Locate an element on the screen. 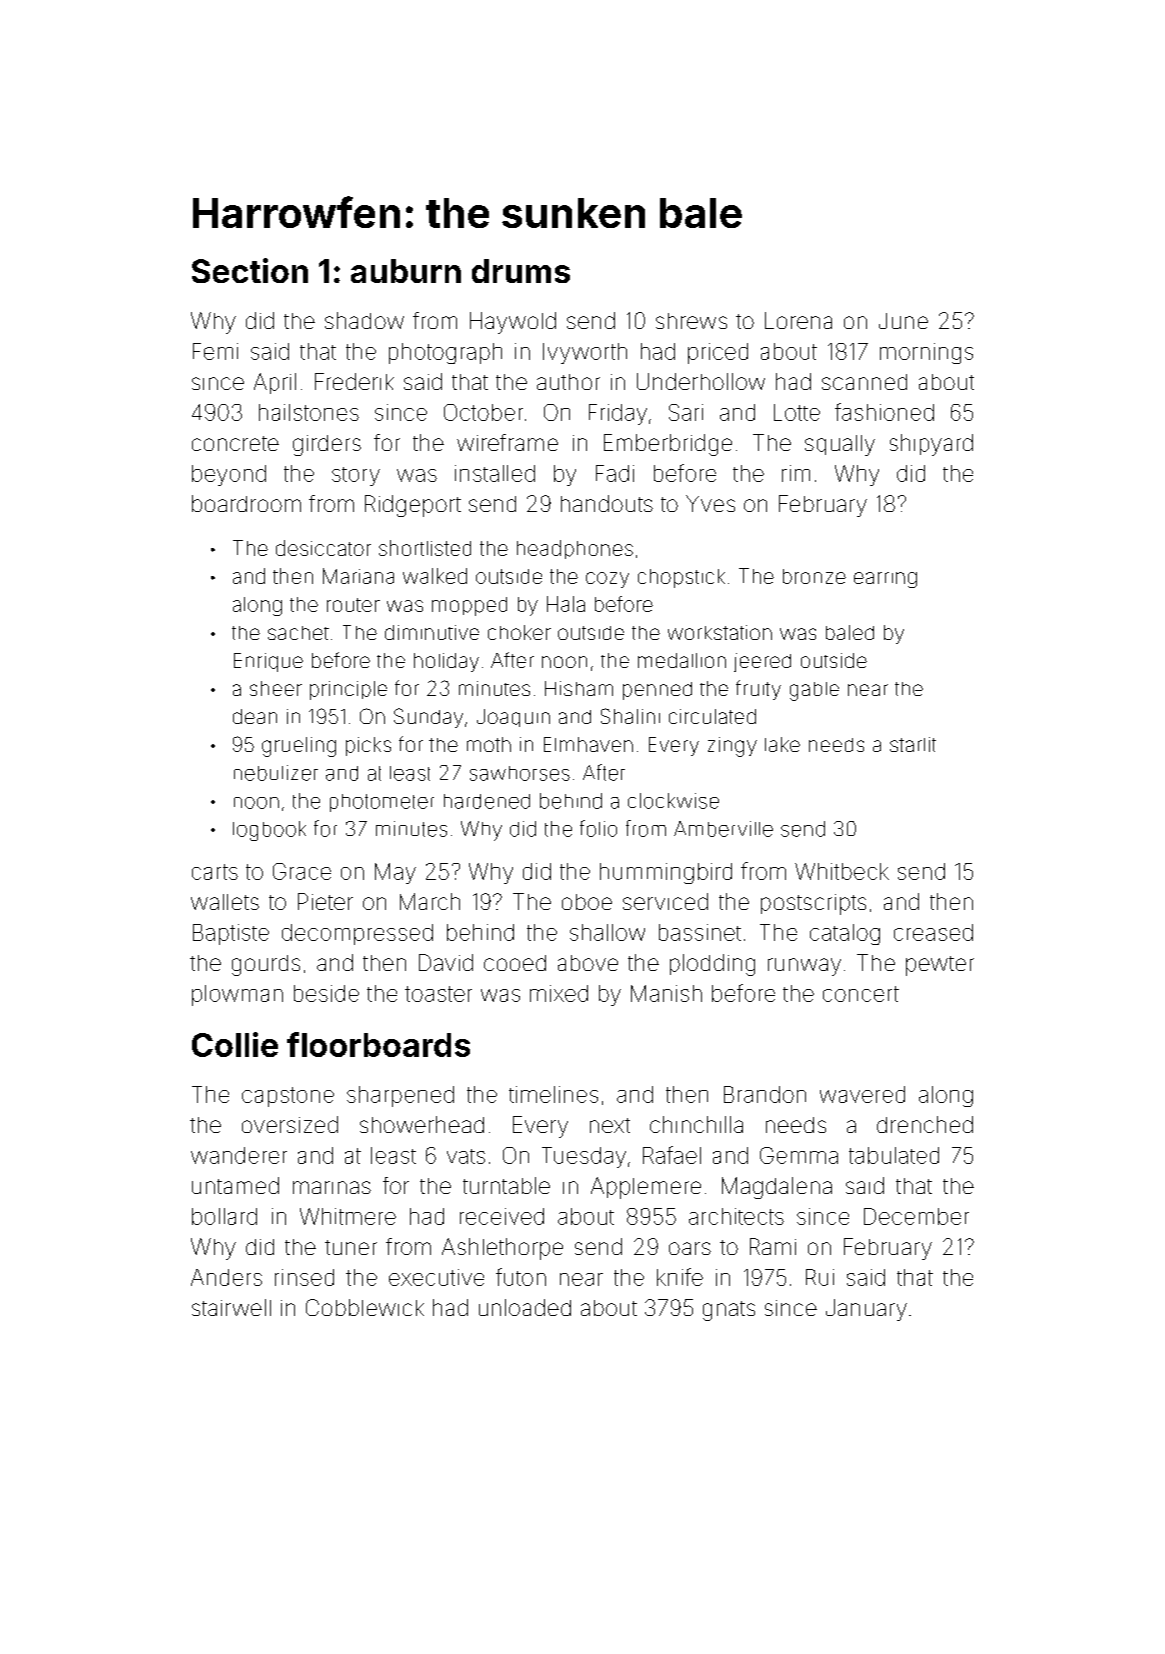 The image size is (1165, 1654). drums is located at coordinates (521, 271).
